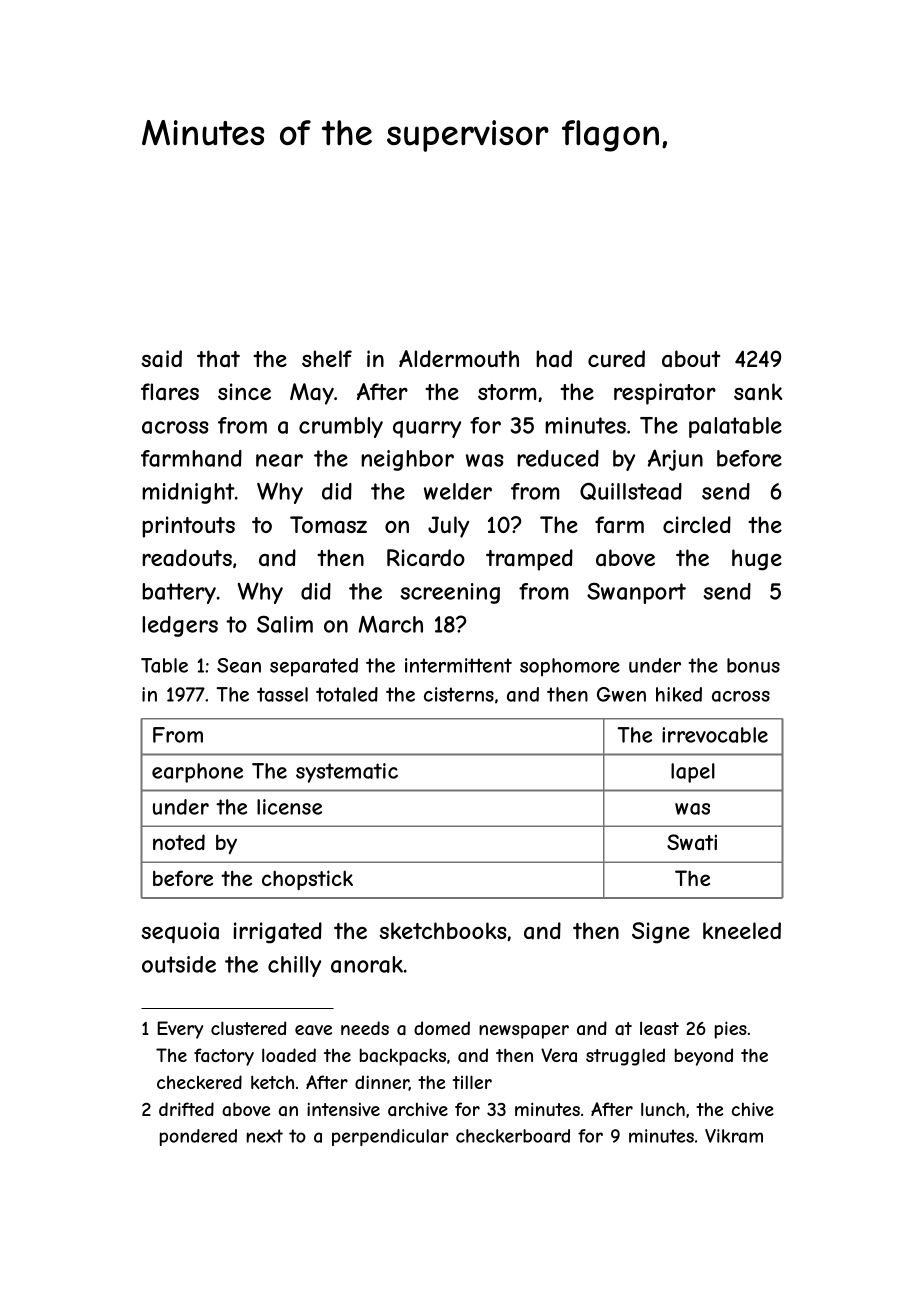  I want to click on cisterns, so click(459, 694).
